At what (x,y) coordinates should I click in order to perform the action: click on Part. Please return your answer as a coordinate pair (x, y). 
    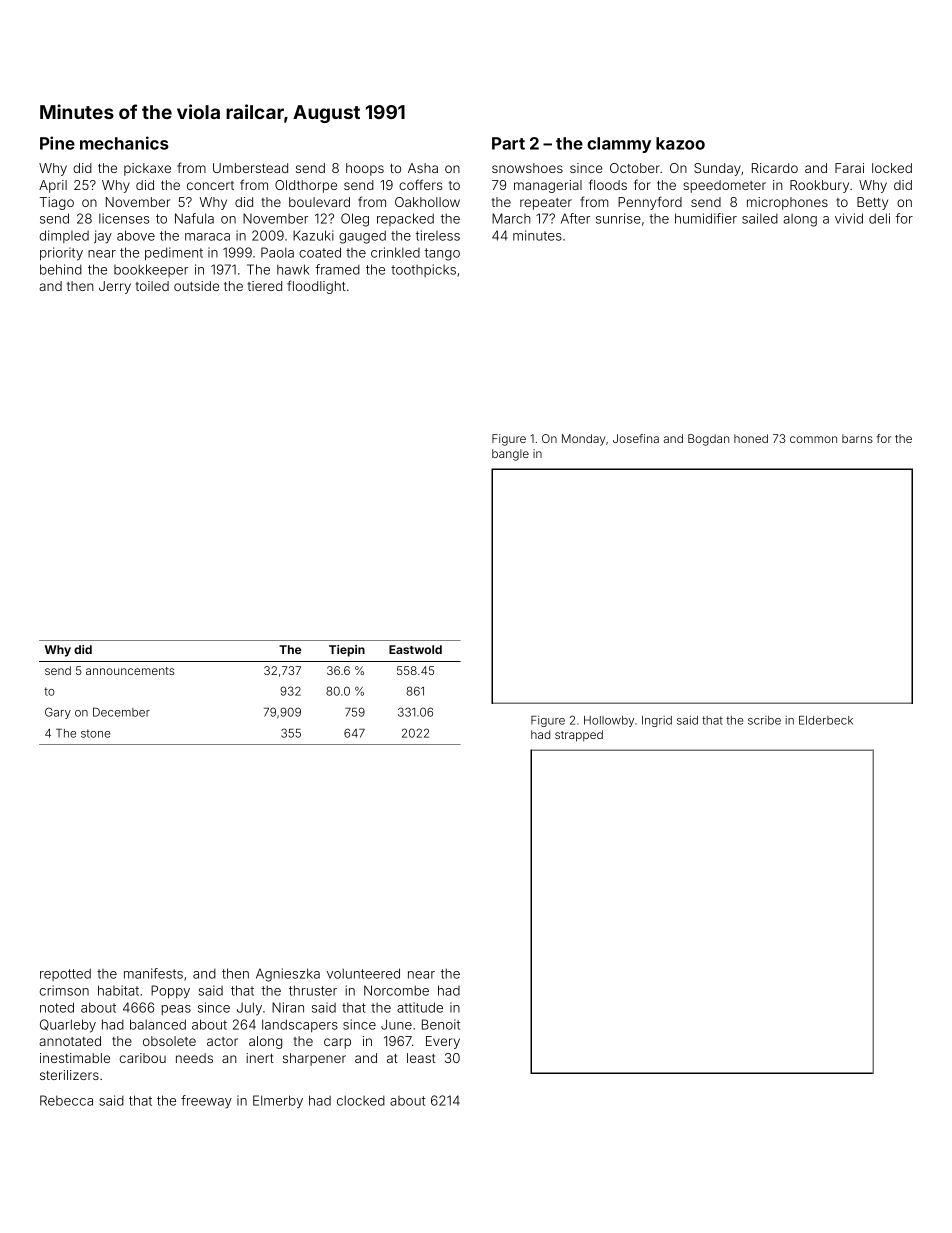
    Looking at the image, I should click on (508, 143).
